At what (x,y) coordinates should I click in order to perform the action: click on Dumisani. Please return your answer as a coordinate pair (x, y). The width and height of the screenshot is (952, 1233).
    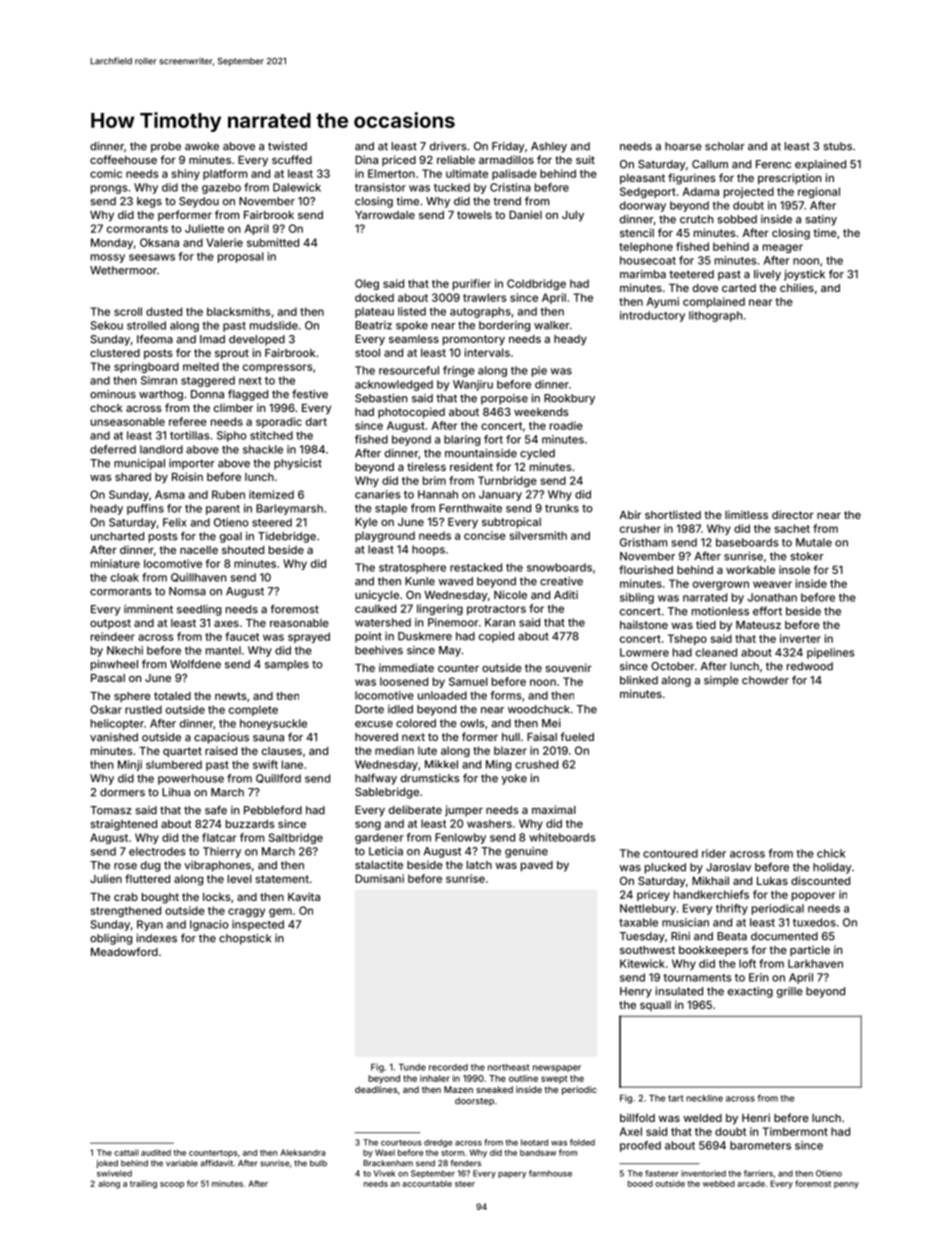
    Looking at the image, I should click on (379, 878).
